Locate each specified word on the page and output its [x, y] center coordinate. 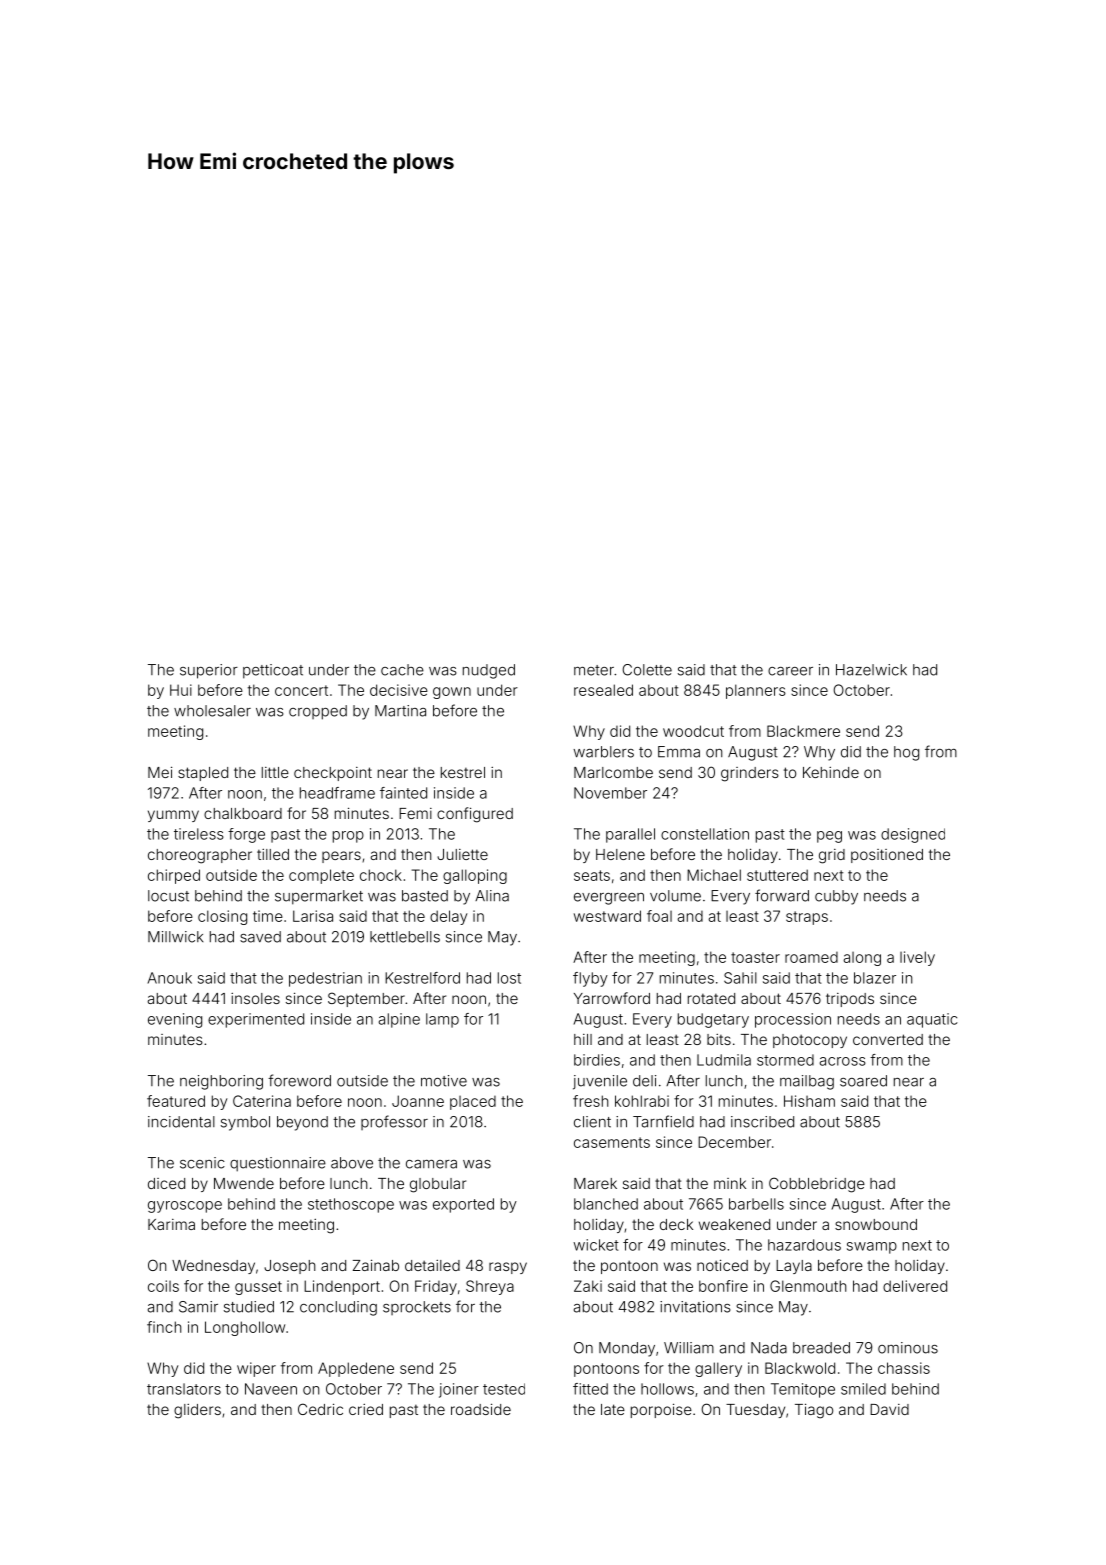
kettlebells [405, 937]
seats [592, 875]
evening [175, 1020]
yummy [173, 816]
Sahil [740, 978]
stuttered [777, 875]
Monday [627, 1349]
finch [164, 1327]
